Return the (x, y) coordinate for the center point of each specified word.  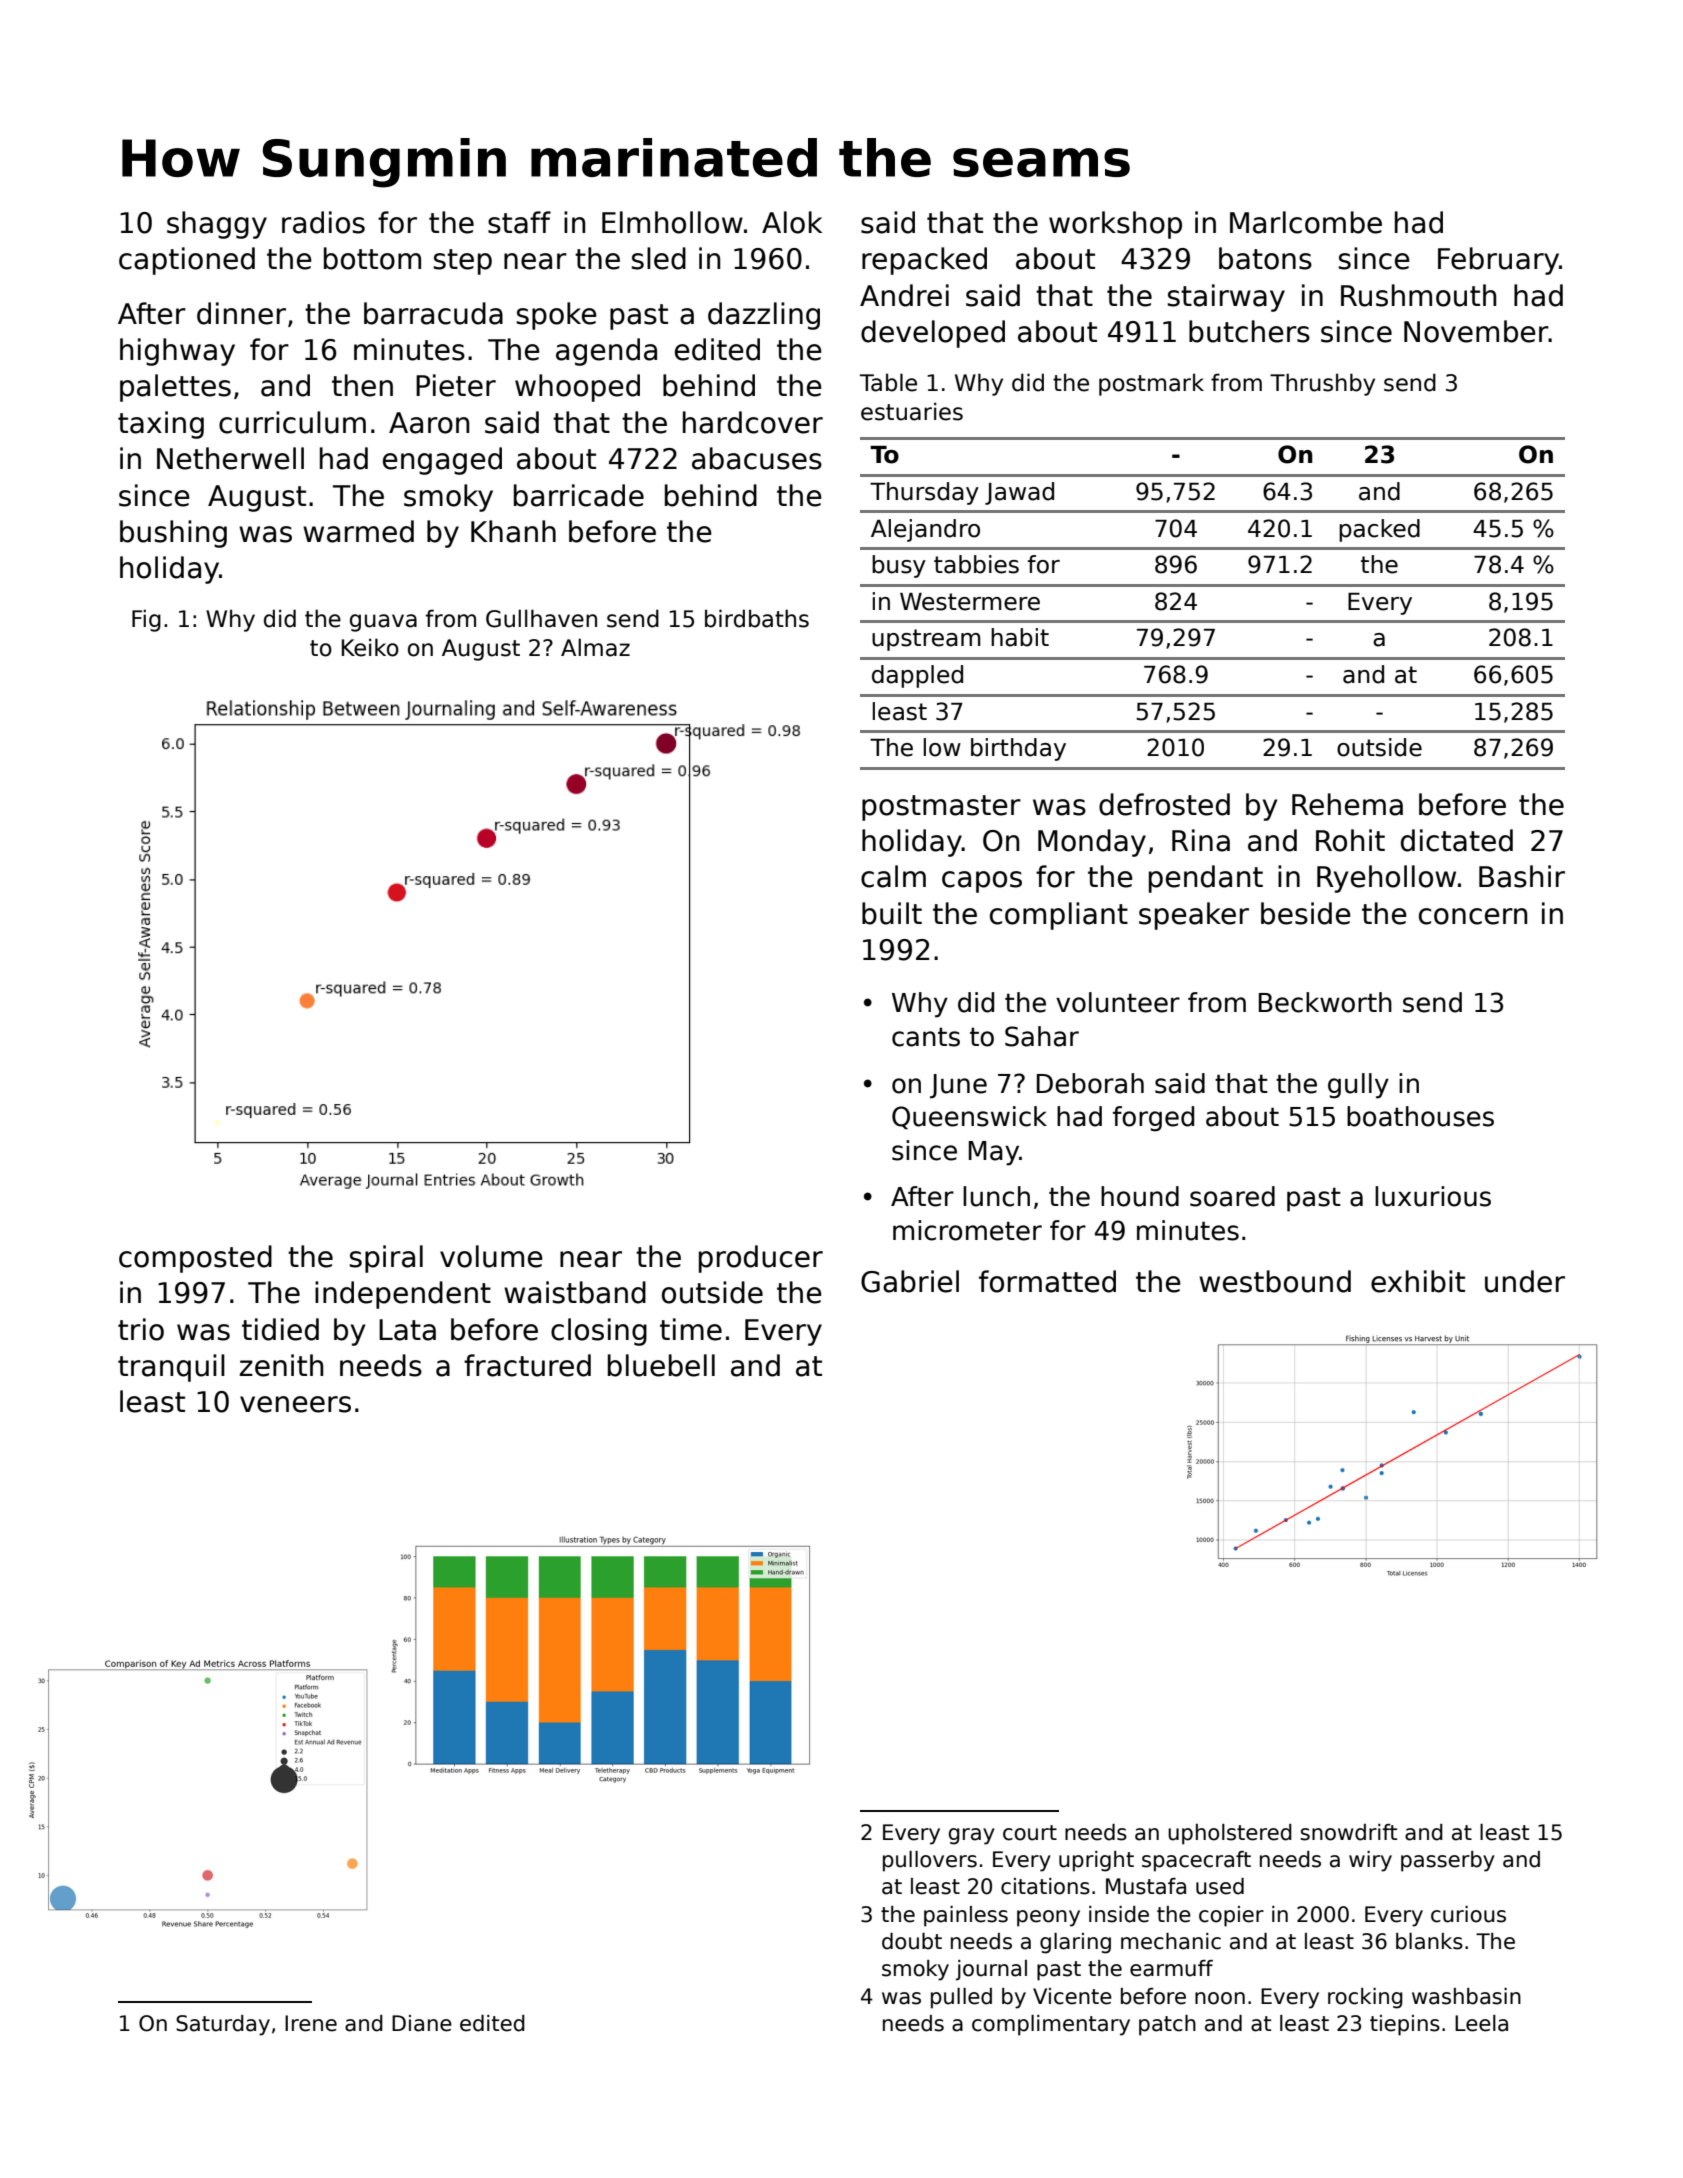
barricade (579, 495)
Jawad (1019, 493)
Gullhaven (541, 618)
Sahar (1042, 1036)
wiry (1370, 1861)
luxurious (1433, 1196)
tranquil (171, 1368)
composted (195, 1259)
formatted (1047, 1281)
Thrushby (1322, 384)
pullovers (930, 1861)
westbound (1275, 1281)
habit (1020, 637)
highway (177, 352)
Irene (311, 2023)
